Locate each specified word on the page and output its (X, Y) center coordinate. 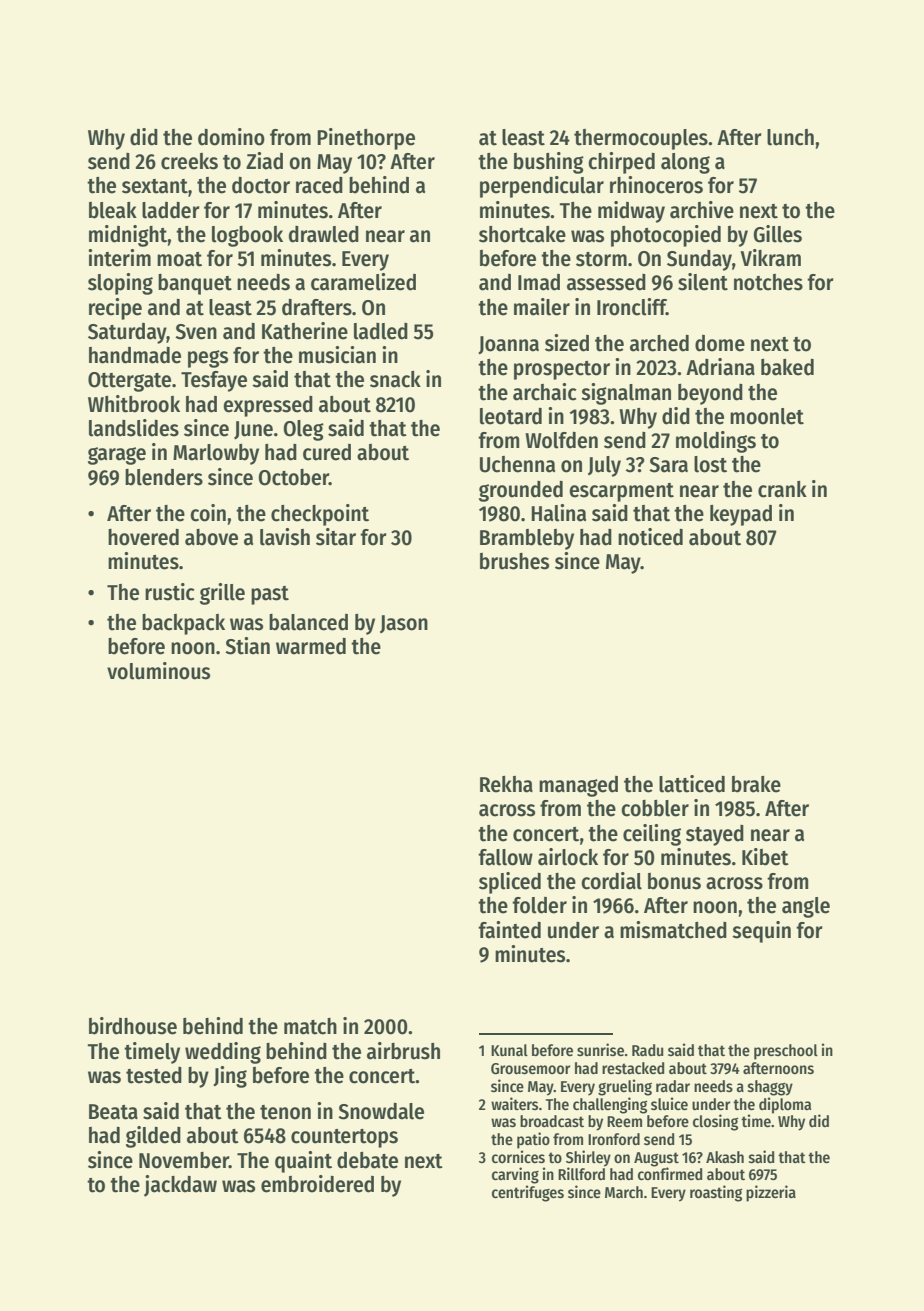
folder (539, 905)
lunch (790, 137)
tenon (285, 1112)
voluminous (158, 671)
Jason (404, 624)
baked (787, 367)
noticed (650, 537)
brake (756, 784)
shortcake (522, 234)
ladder (171, 210)
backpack (183, 624)
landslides (134, 428)
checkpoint (320, 515)
